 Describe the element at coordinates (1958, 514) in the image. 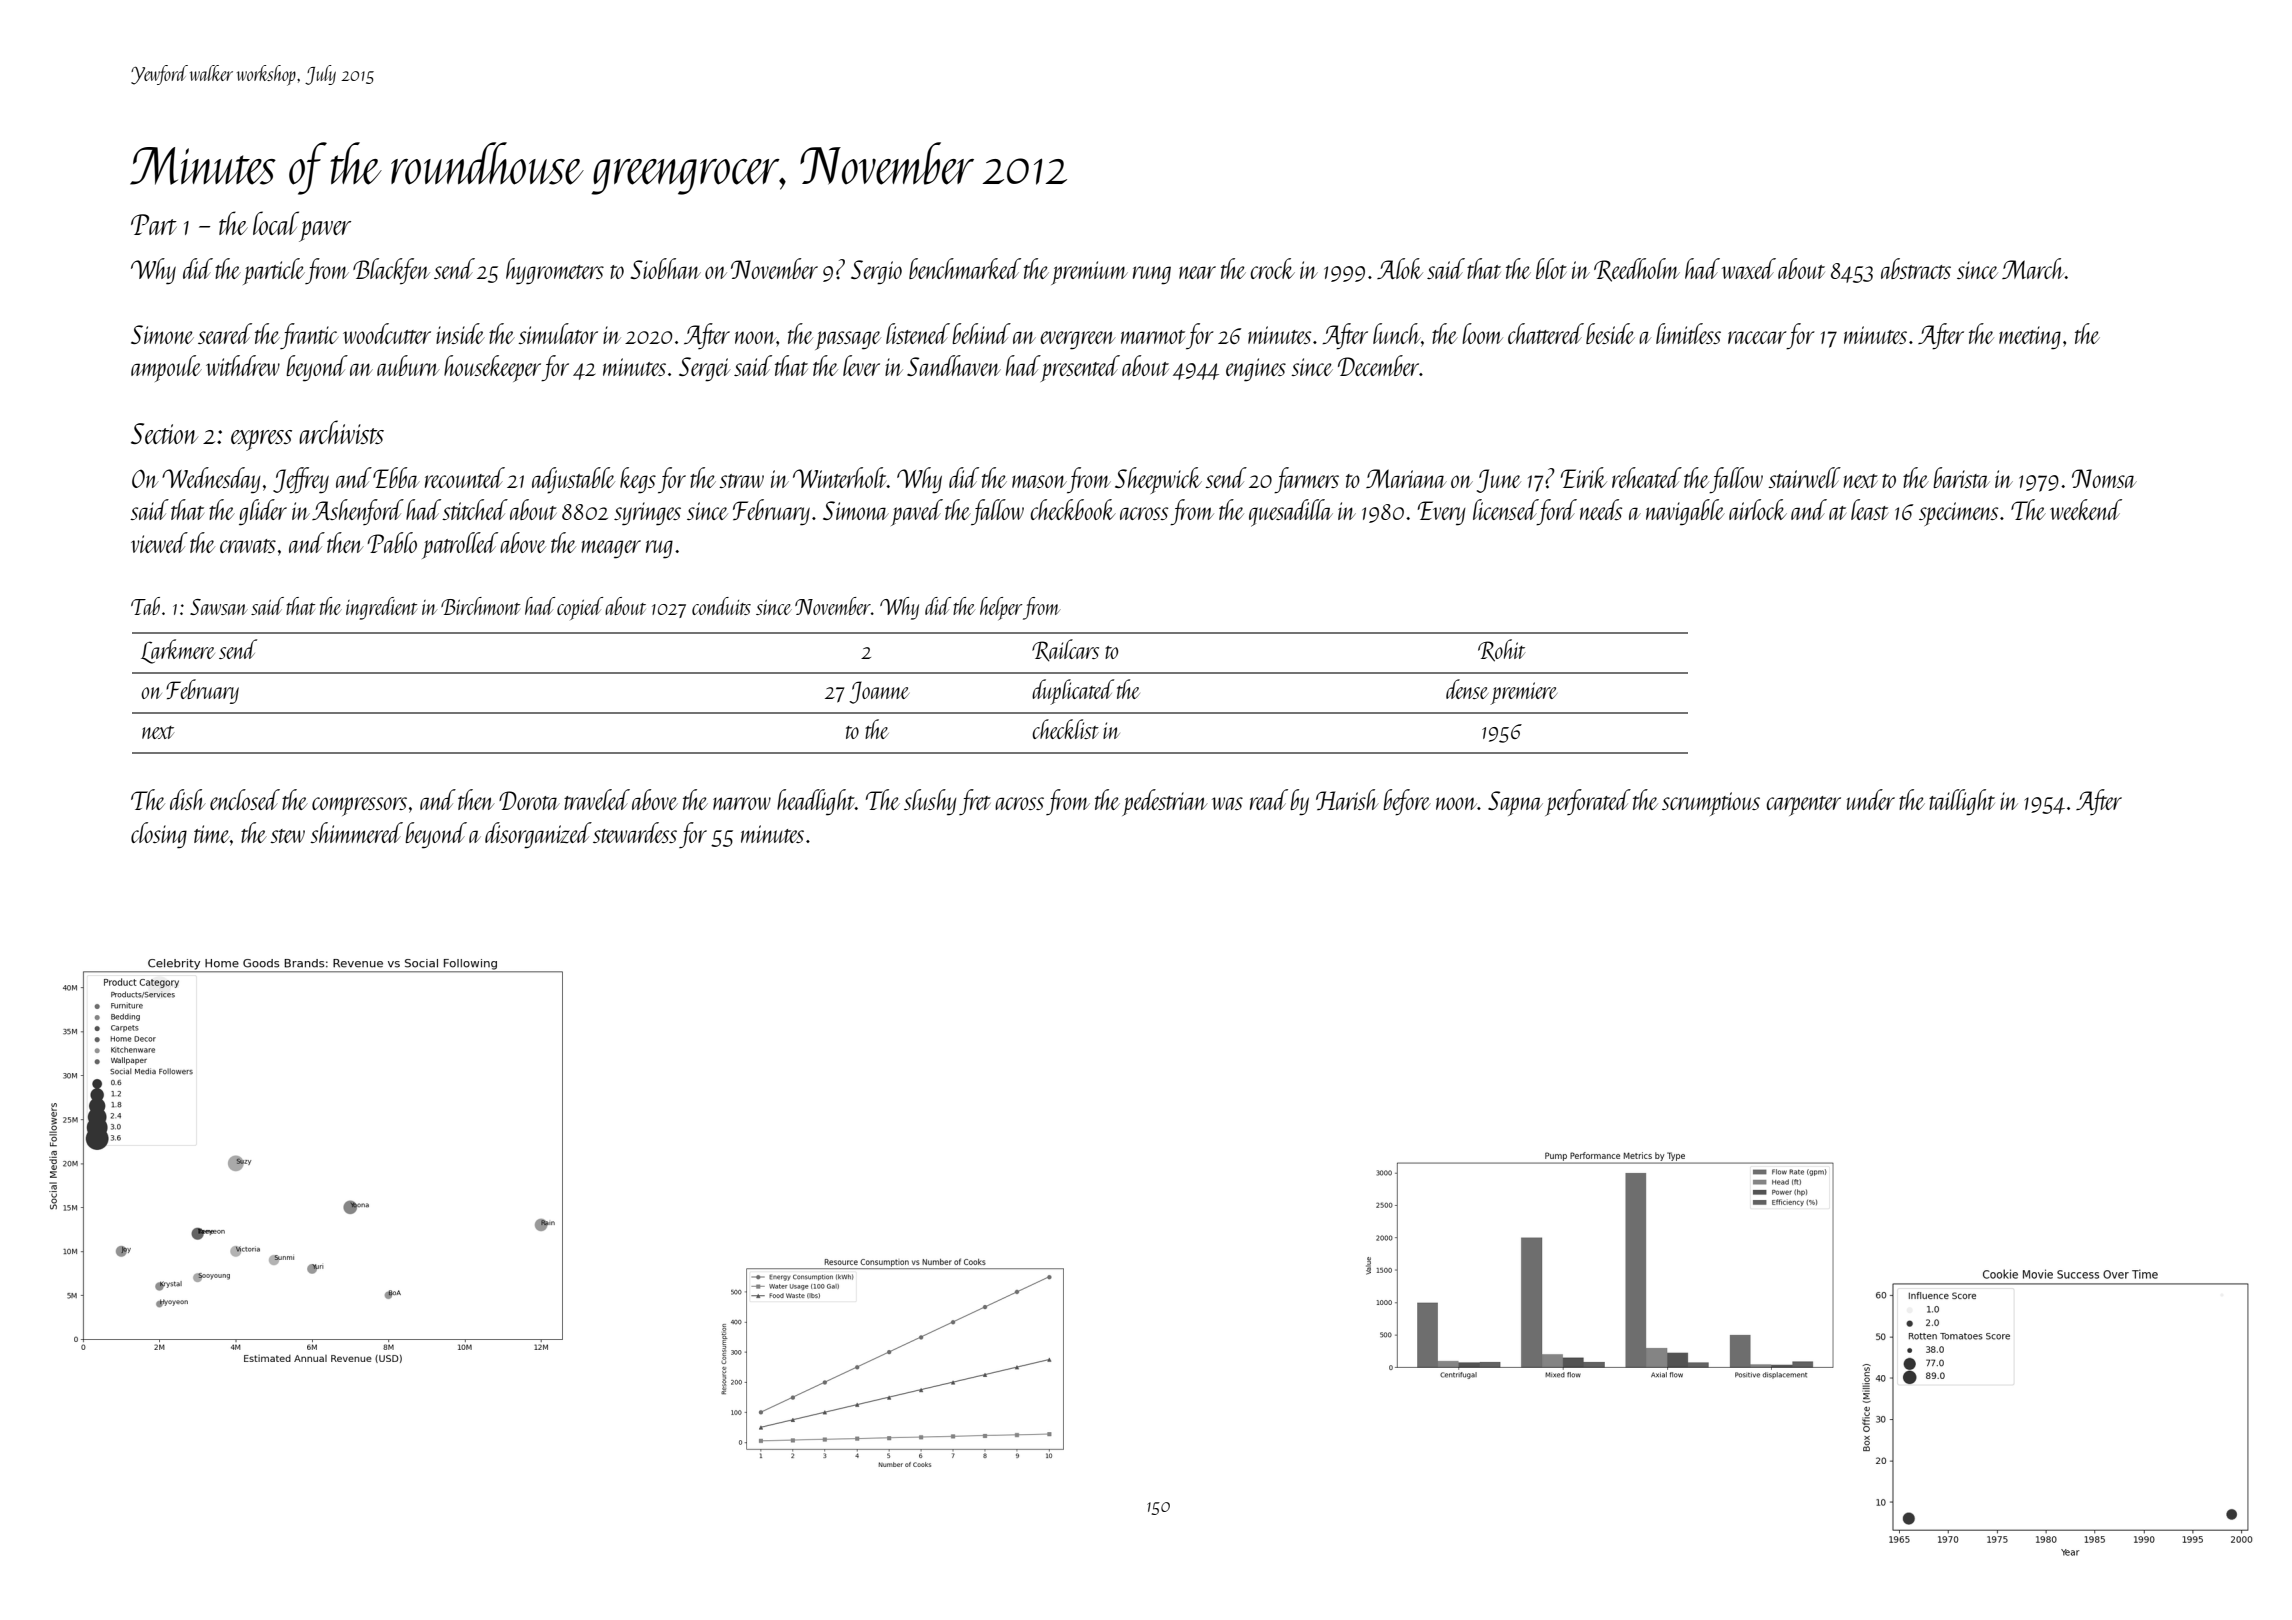

I see `specimens` at that location.
